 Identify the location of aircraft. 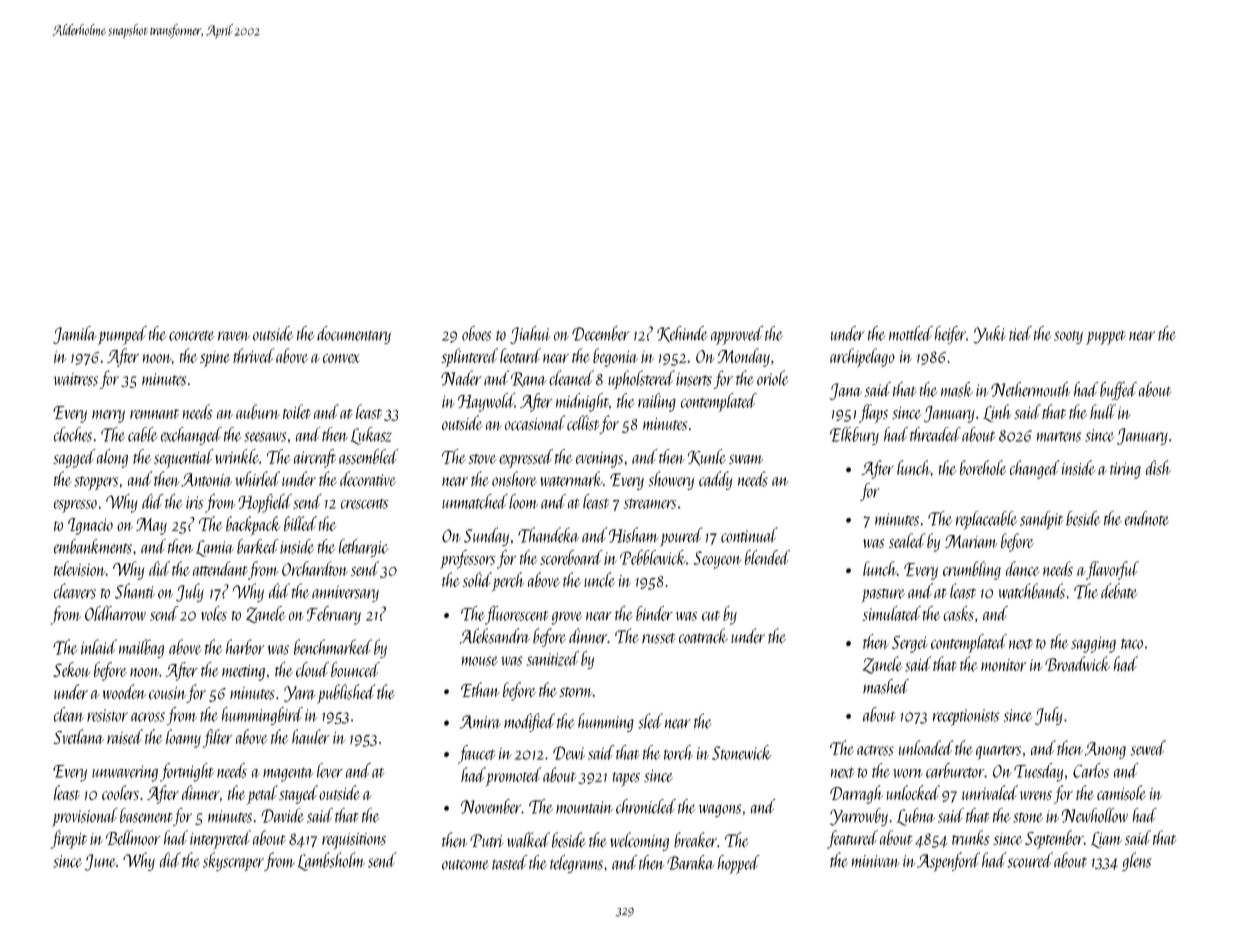
(315, 458).
